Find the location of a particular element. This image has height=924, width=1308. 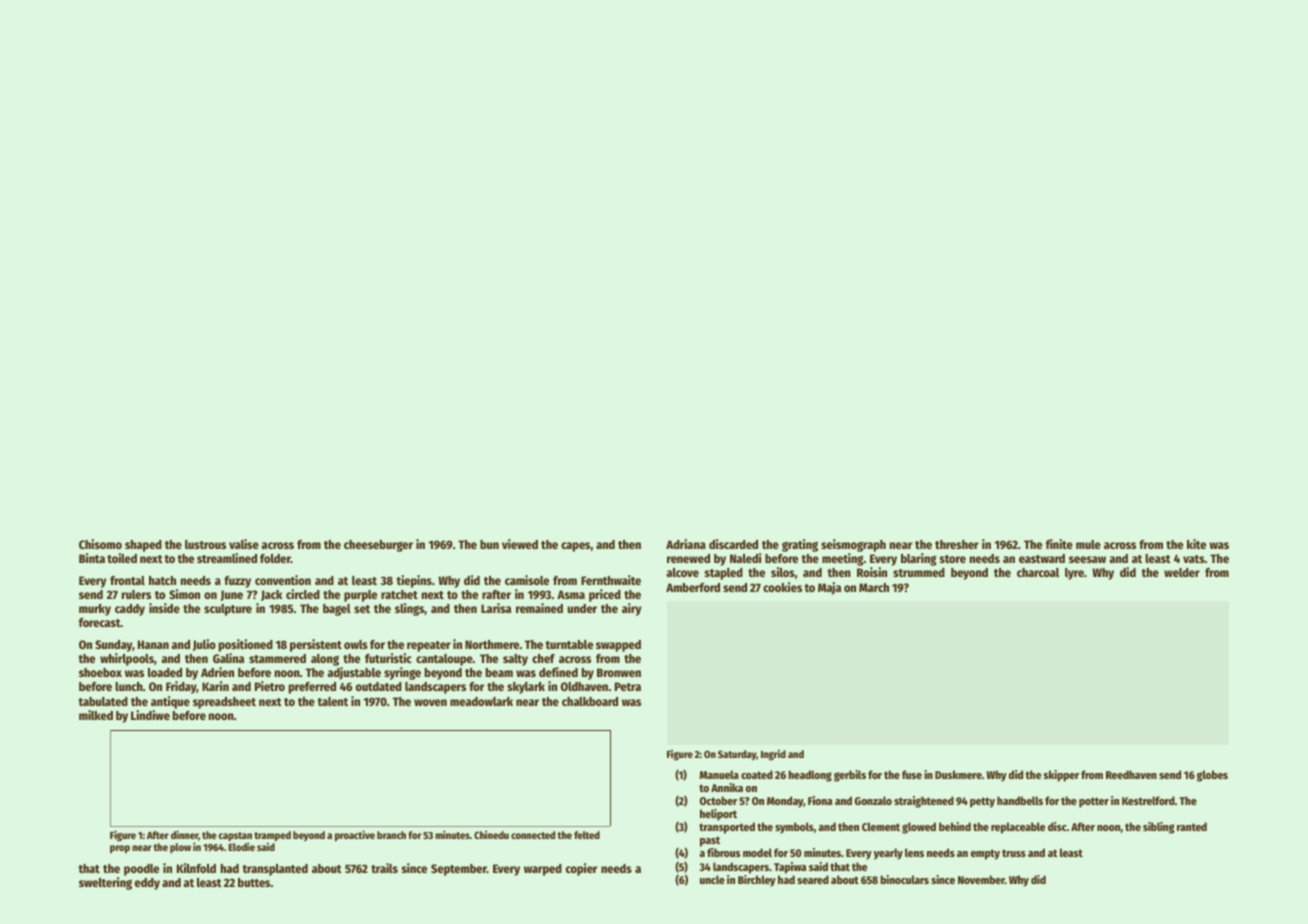

welder is located at coordinates (1182, 572).
